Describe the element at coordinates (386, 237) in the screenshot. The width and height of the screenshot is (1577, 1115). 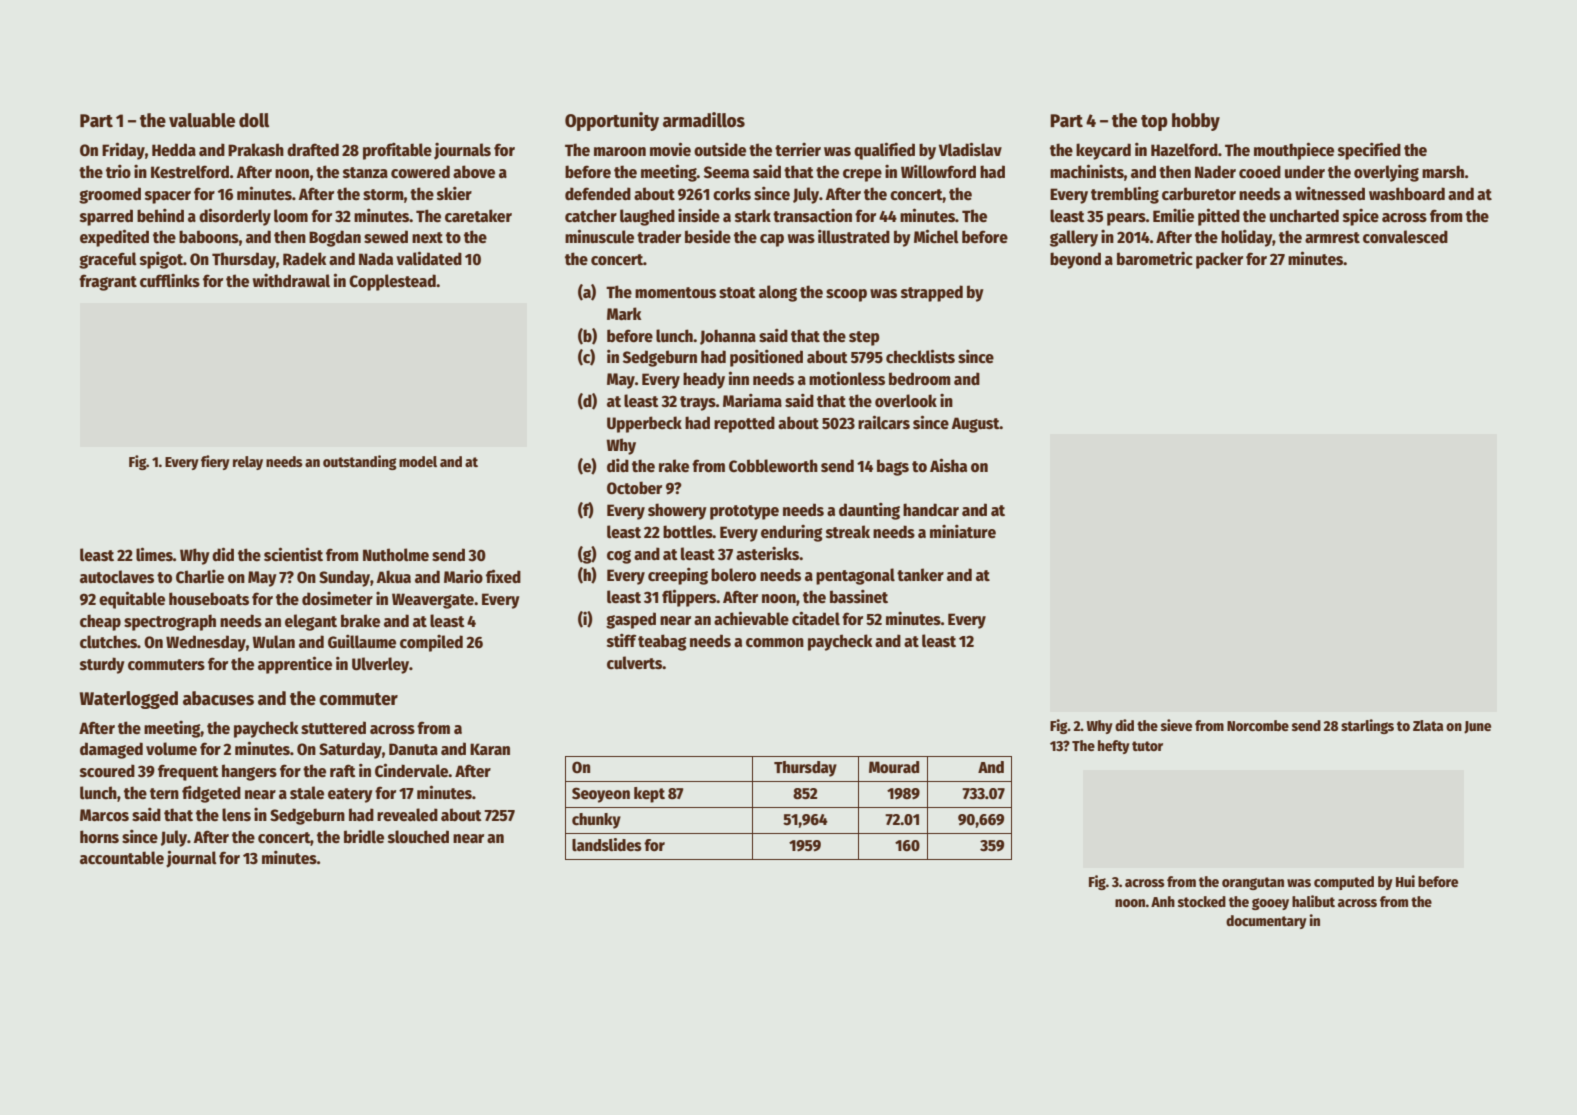
I see `sewed` at that location.
